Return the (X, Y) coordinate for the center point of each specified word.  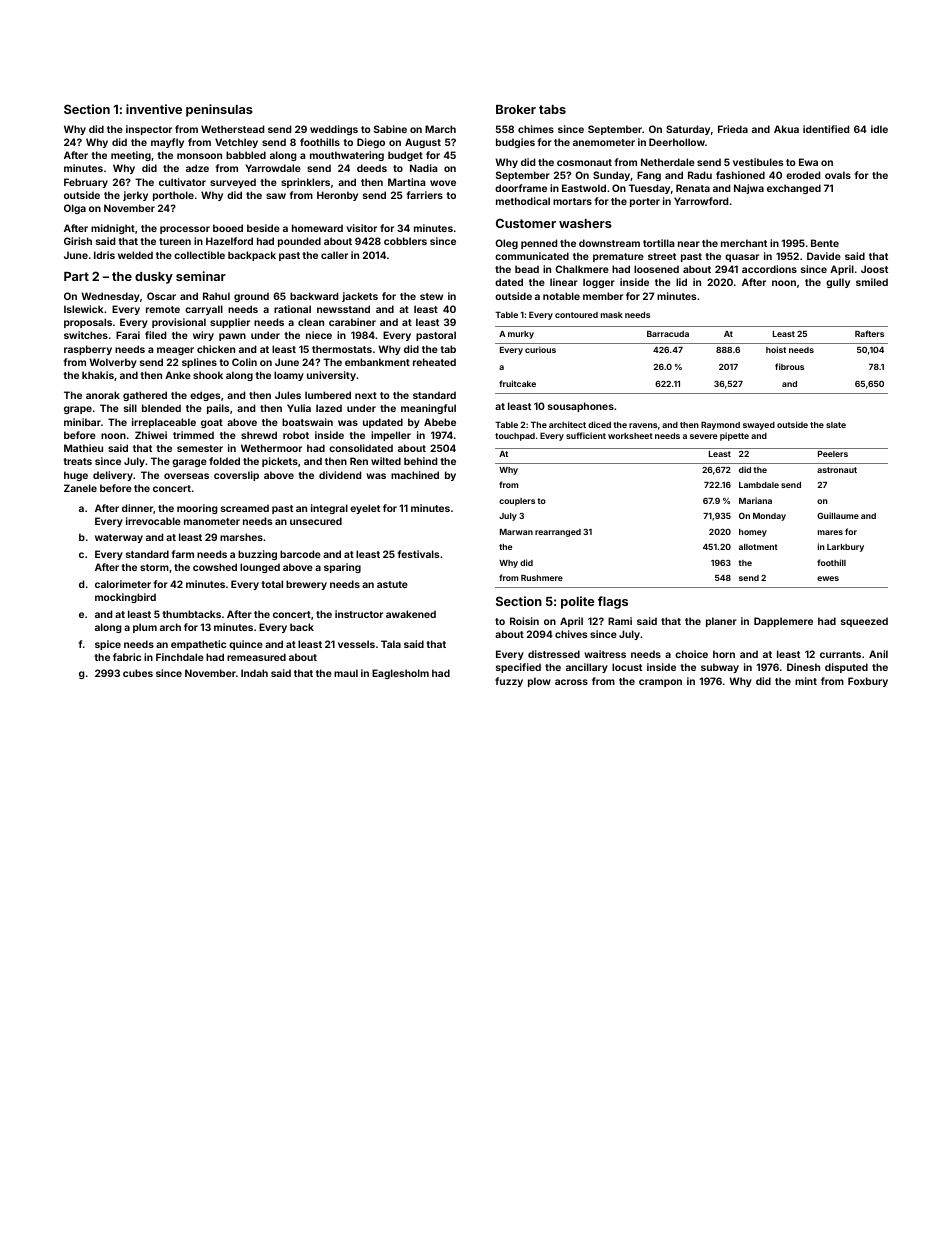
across (571, 682)
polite (578, 602)
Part (76, 276)
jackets (360, 297)
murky (521, 335)
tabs (552, 109)
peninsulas (219, 110)
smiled (872, 282)
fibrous (789, 366)
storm (154, 567)
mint (806, 681)
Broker (516, 109)
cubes (138, 673)
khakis (98, 375)
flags (613, 602)
